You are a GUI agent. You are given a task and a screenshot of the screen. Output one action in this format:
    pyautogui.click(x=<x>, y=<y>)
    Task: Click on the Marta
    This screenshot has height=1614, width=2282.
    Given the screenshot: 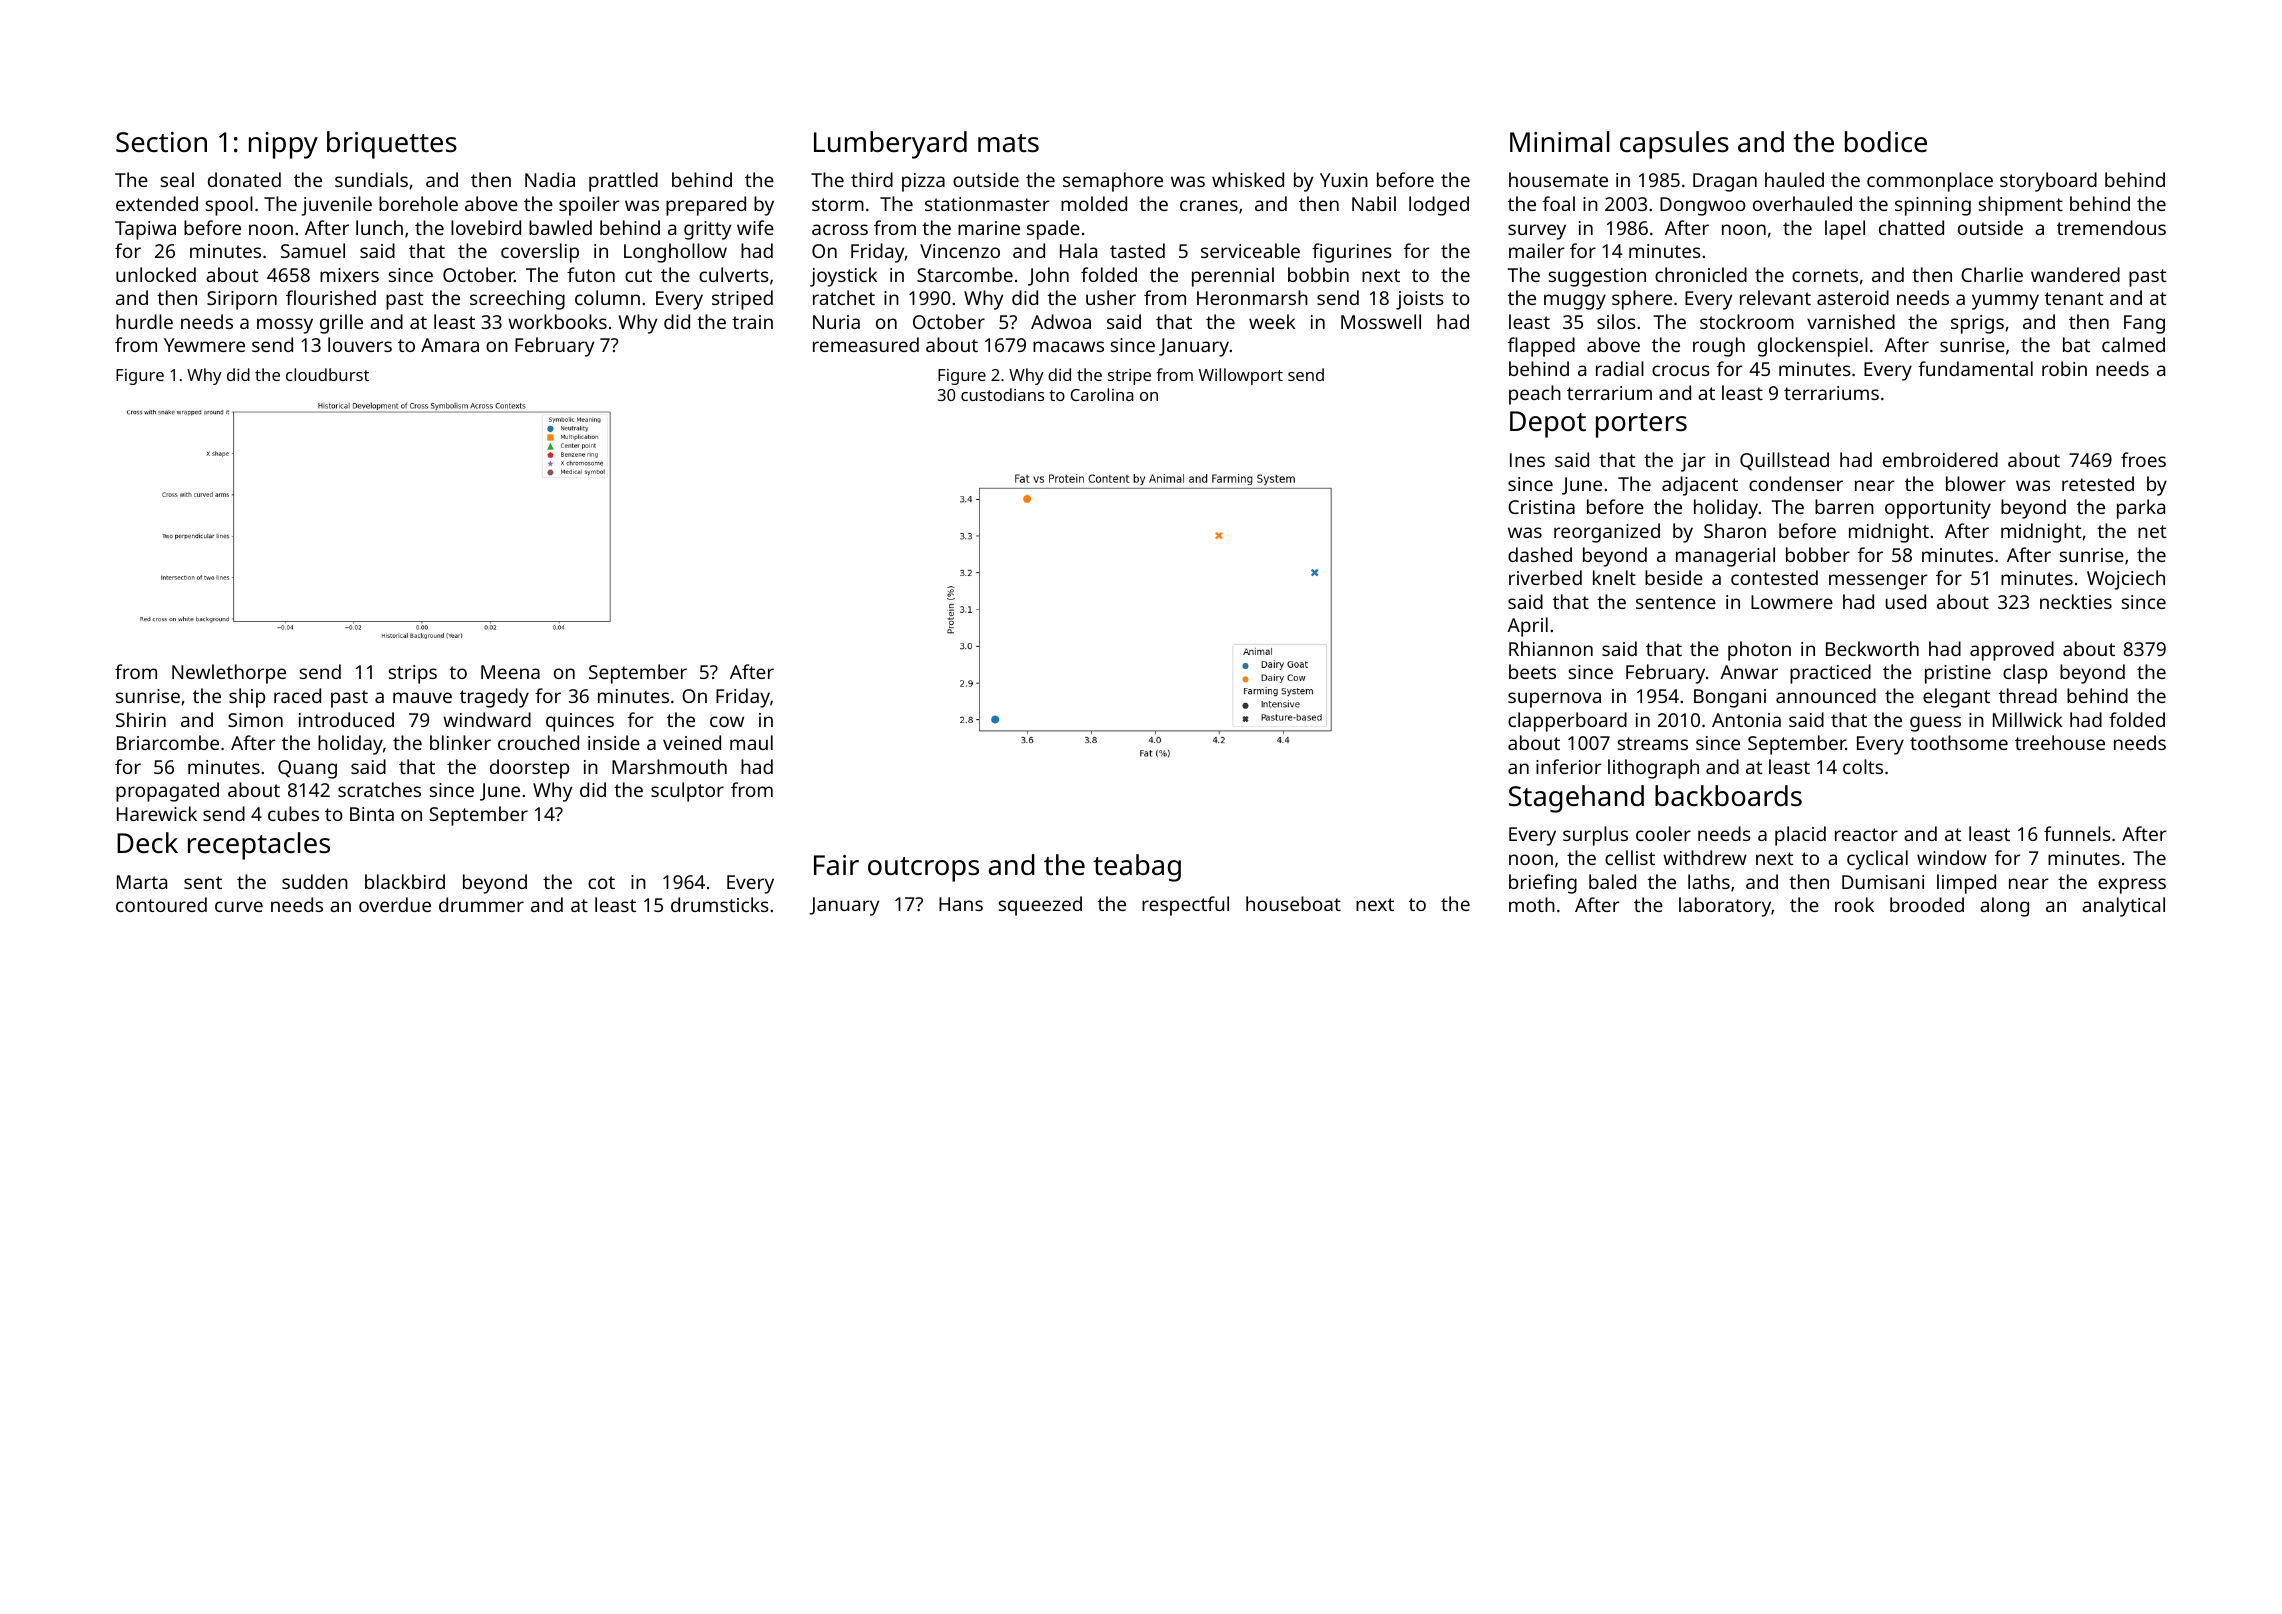 What is the action you would take?
    pyautogui.click(x=142, y=882)
